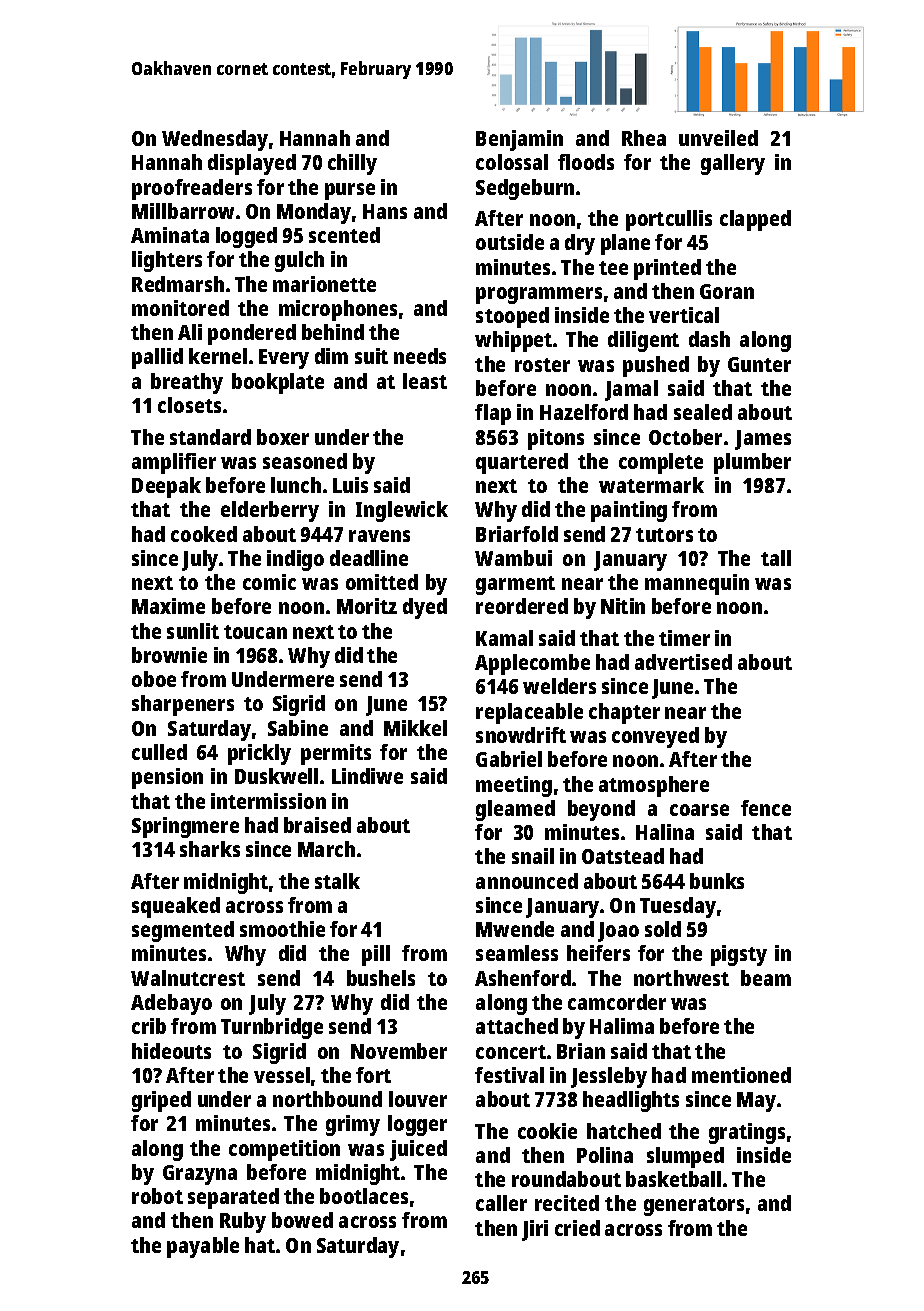 Image resolution: width=924 pixels, height=1311 pixels. Describe the element at coordinates (727, 291) in the document. I see `Goran` at that location.
